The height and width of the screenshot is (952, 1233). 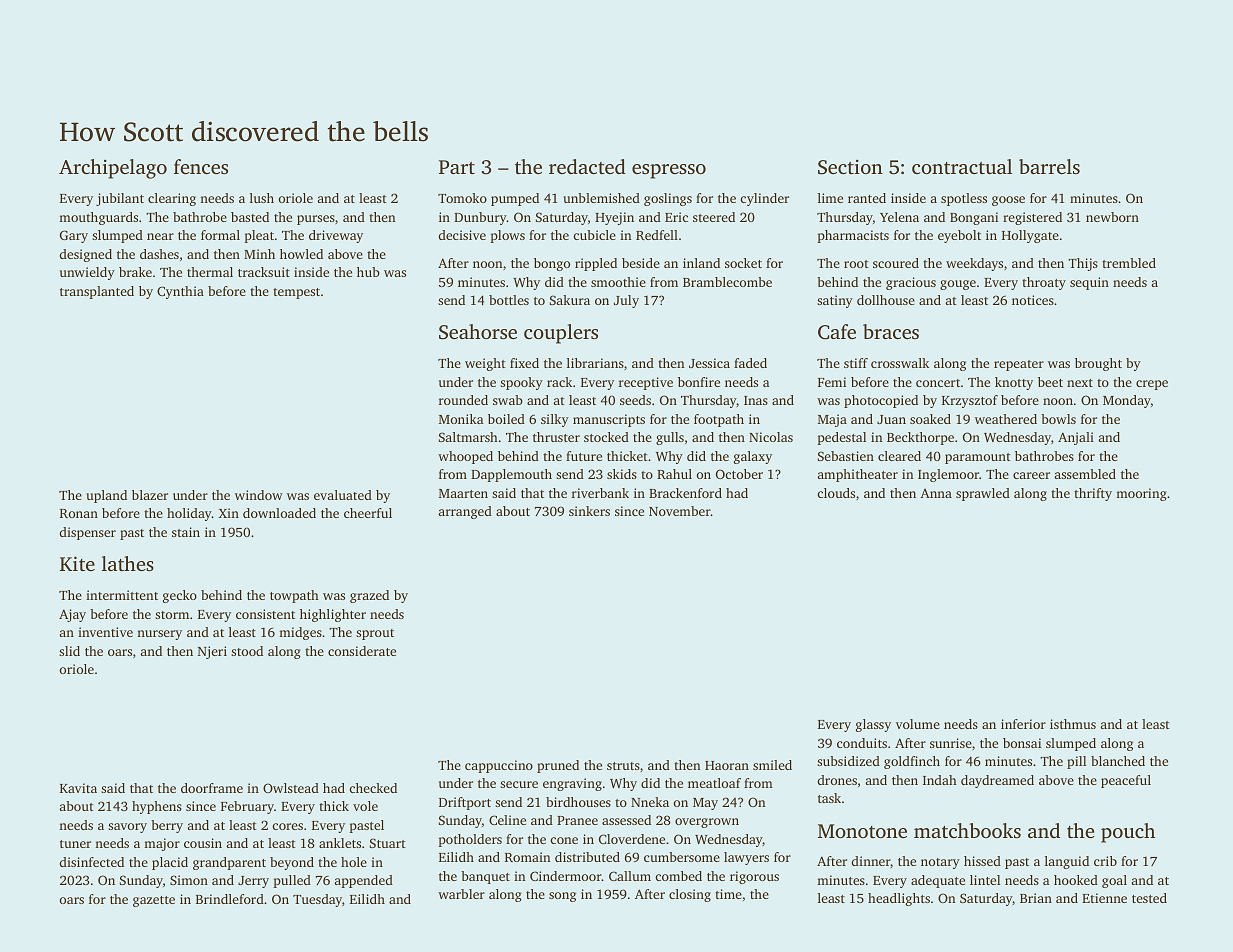 I want to click on towpath, so click(x=294, y=596).
